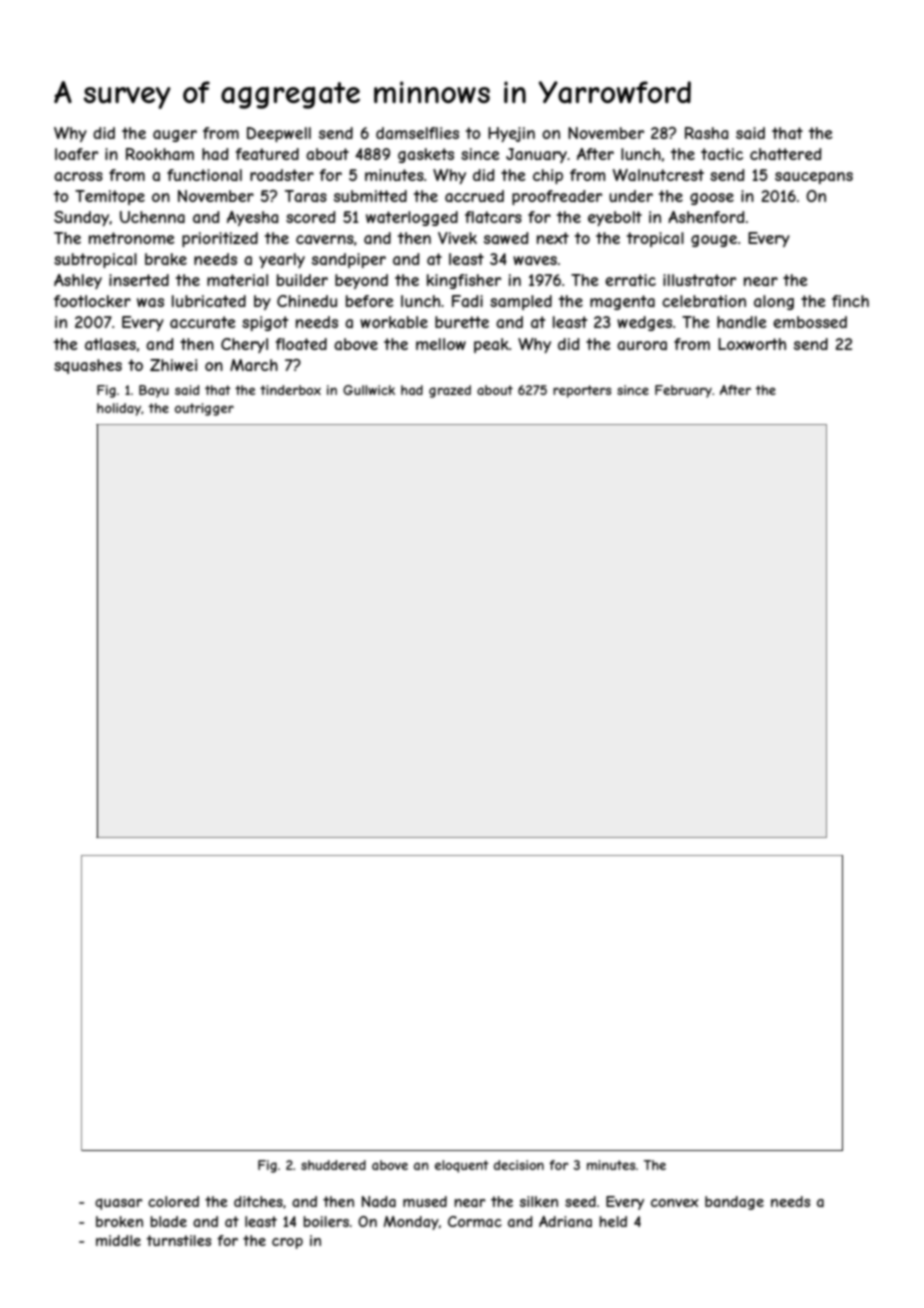 This screenshot has height=1308, width=924. I want to click on tinderbox, so click(290, 390).
